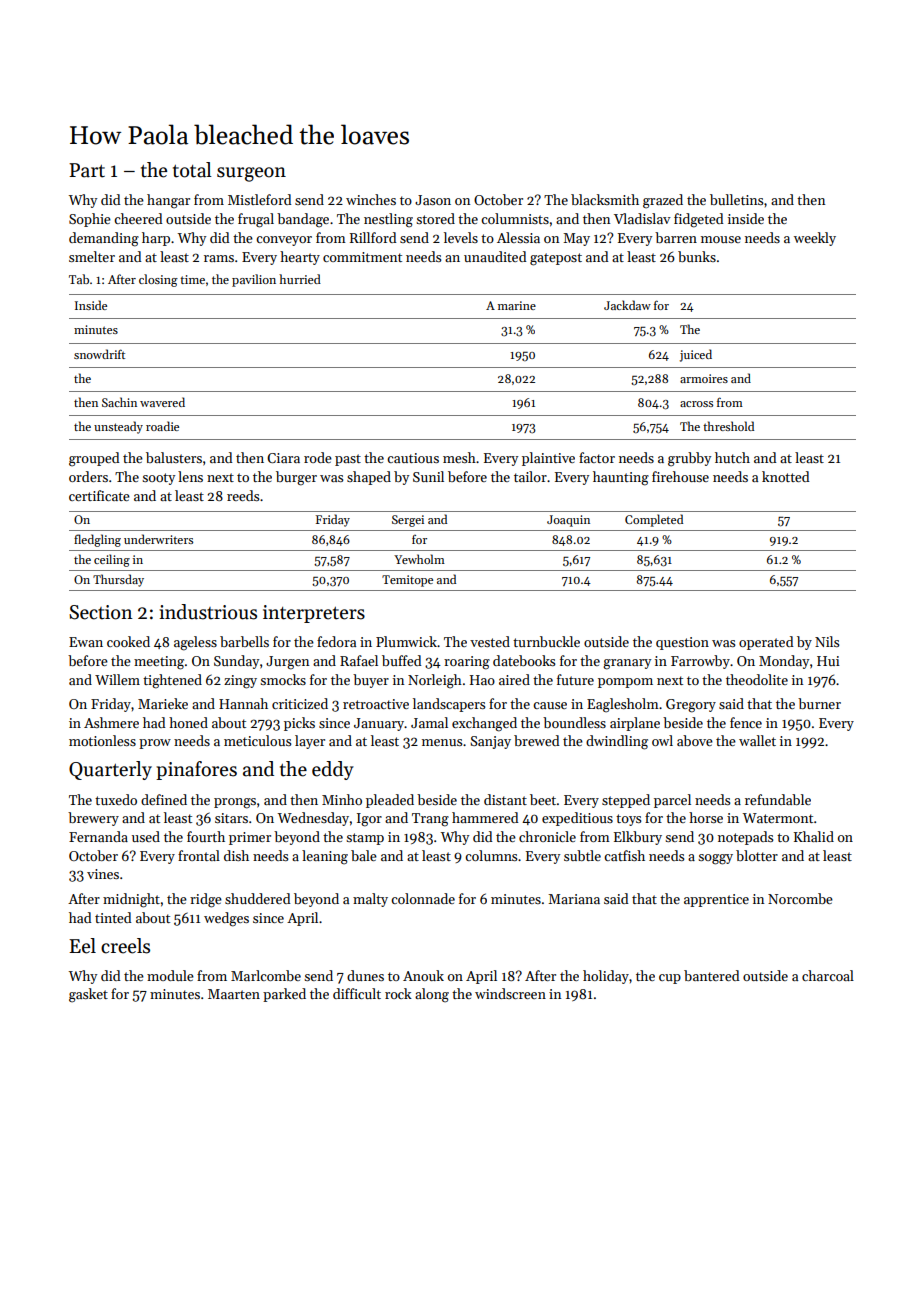  I want to click on exchanged, so click(484, 724).
